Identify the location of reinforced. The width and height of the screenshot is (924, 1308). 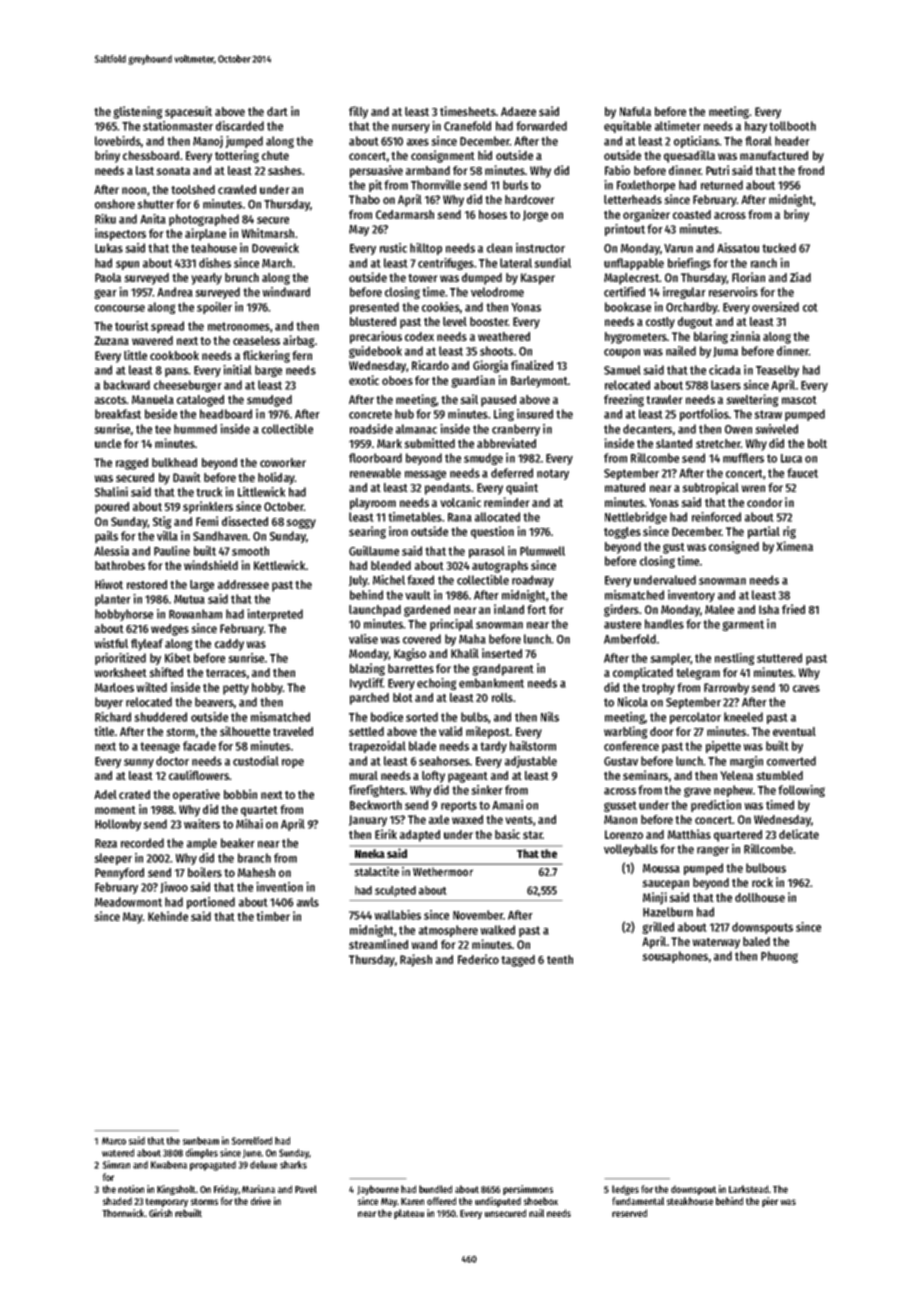
(716, 517).
